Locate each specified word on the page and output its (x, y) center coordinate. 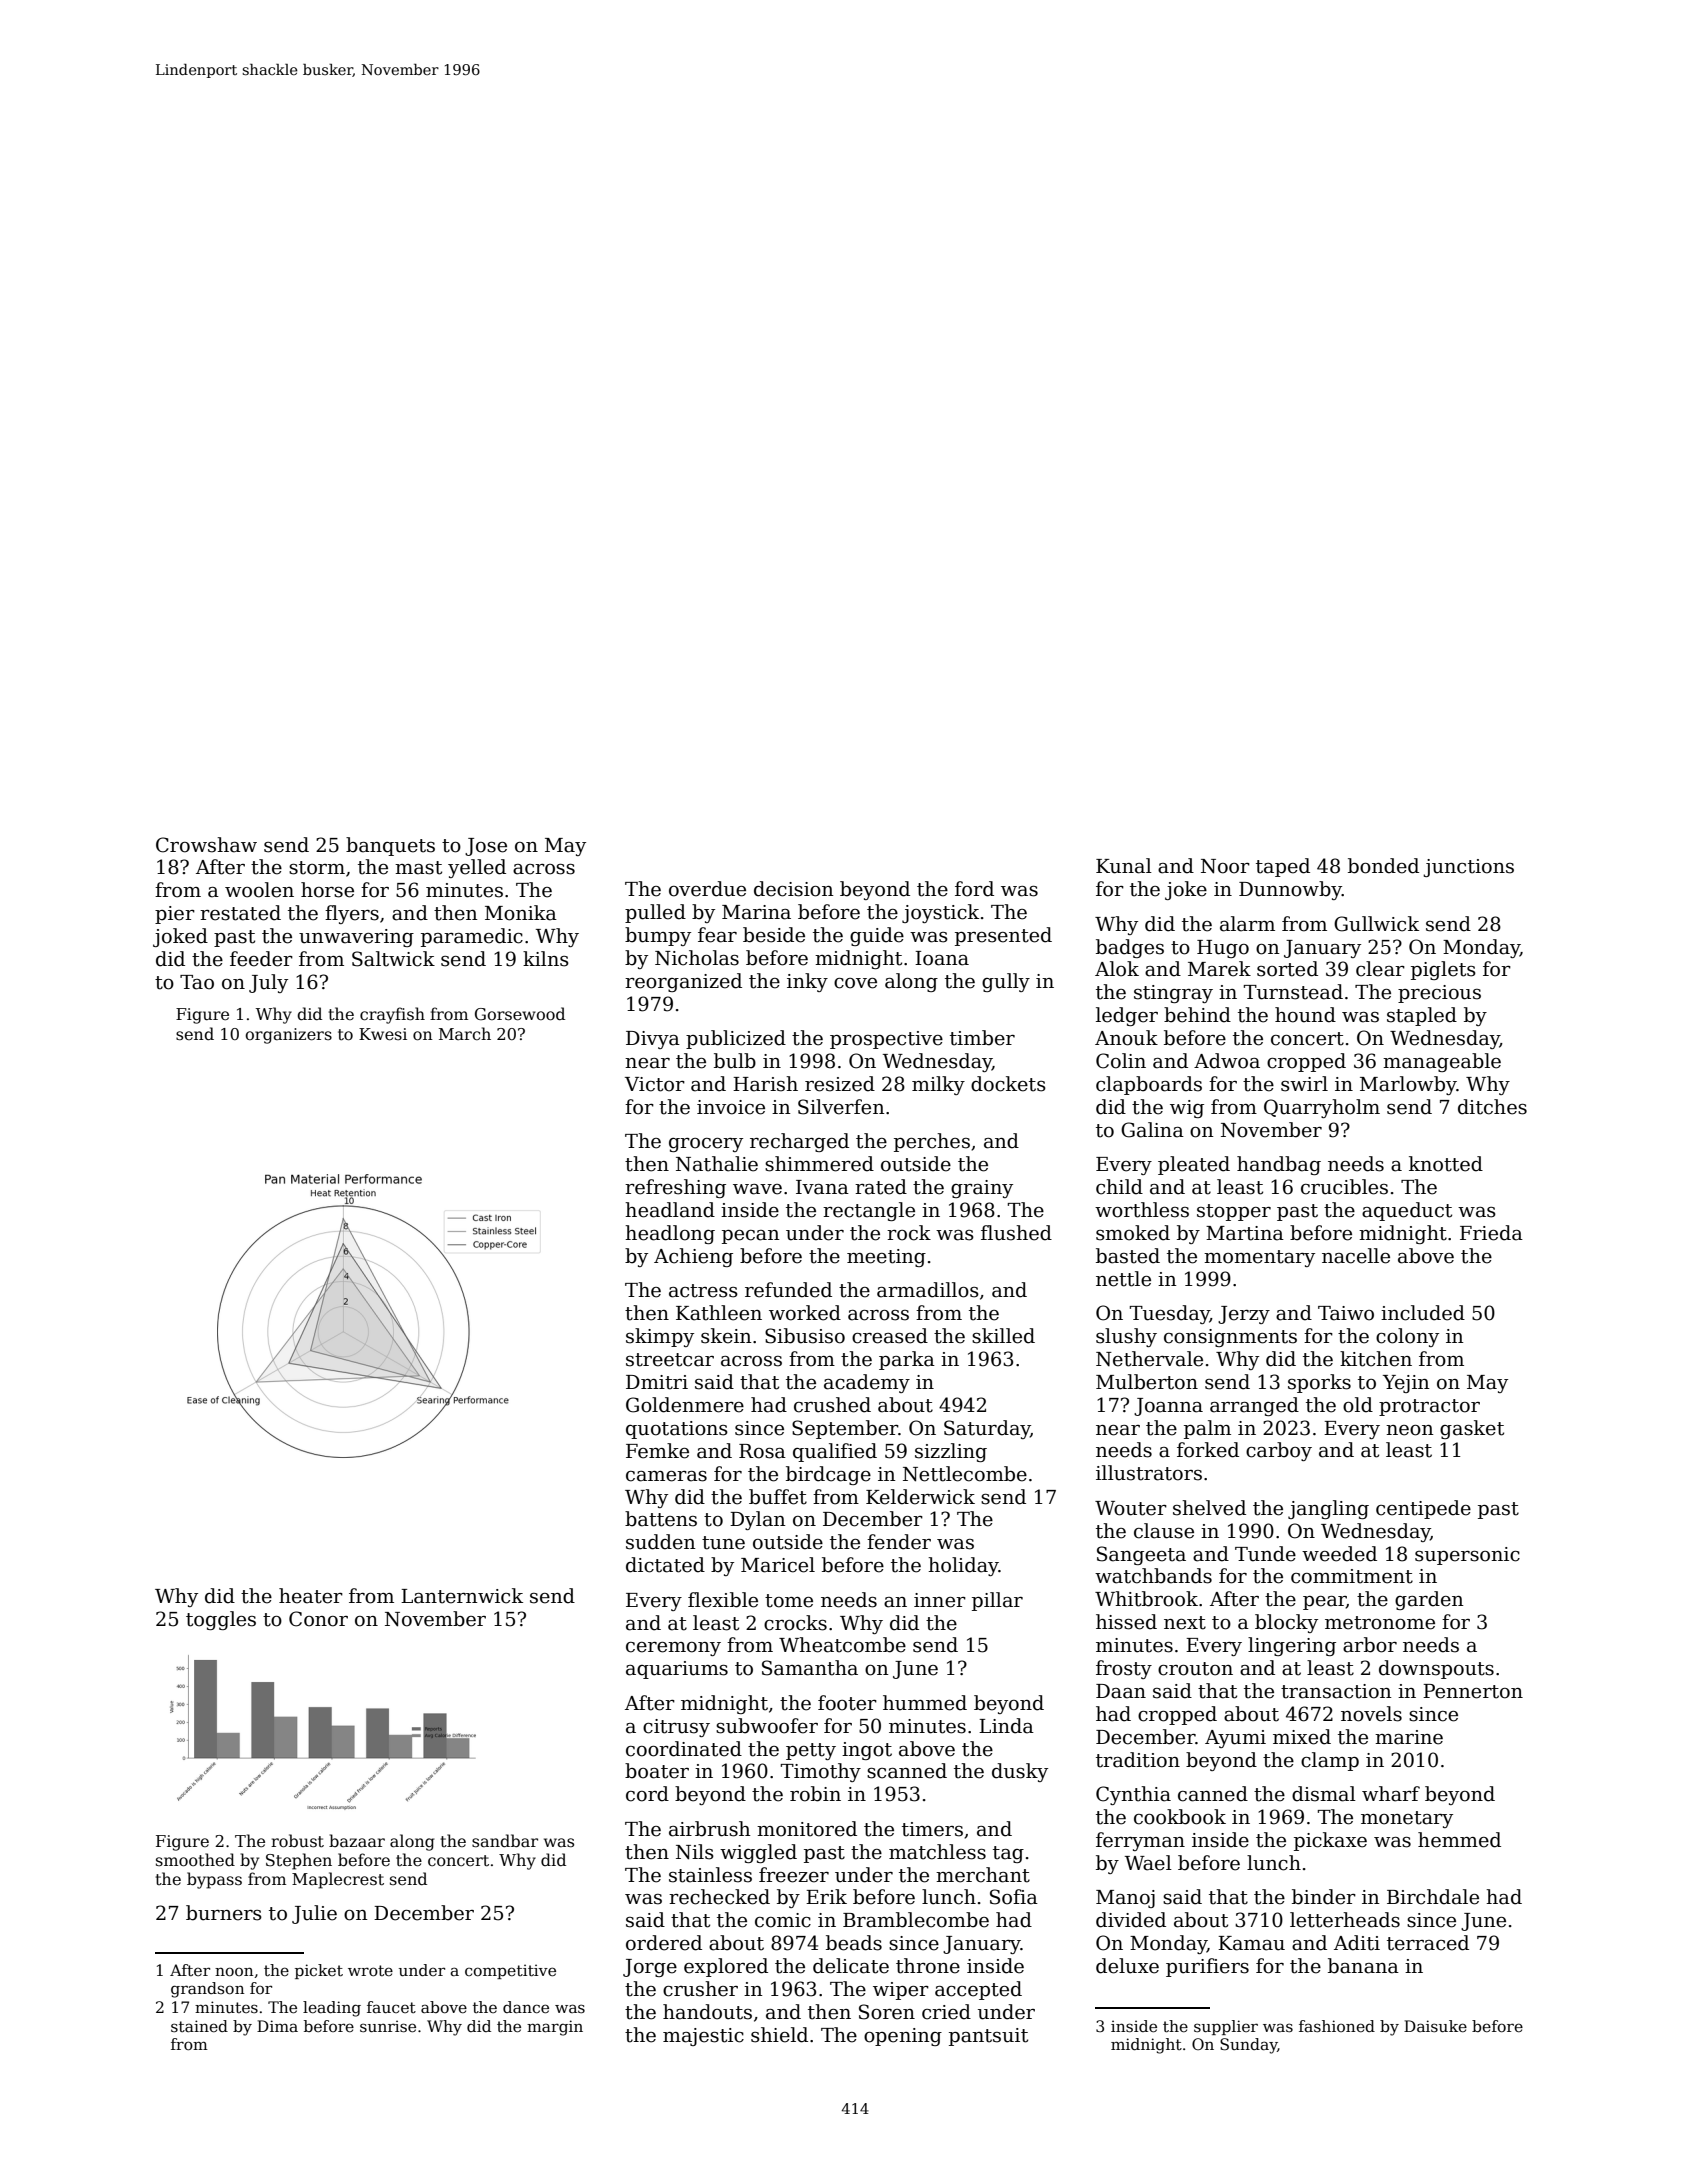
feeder (261, 959)
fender (899, 1542)
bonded (1383, 866)
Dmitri (657, 1382)
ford (974, 889)
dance (526, 2007)
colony (1407, 1337)
